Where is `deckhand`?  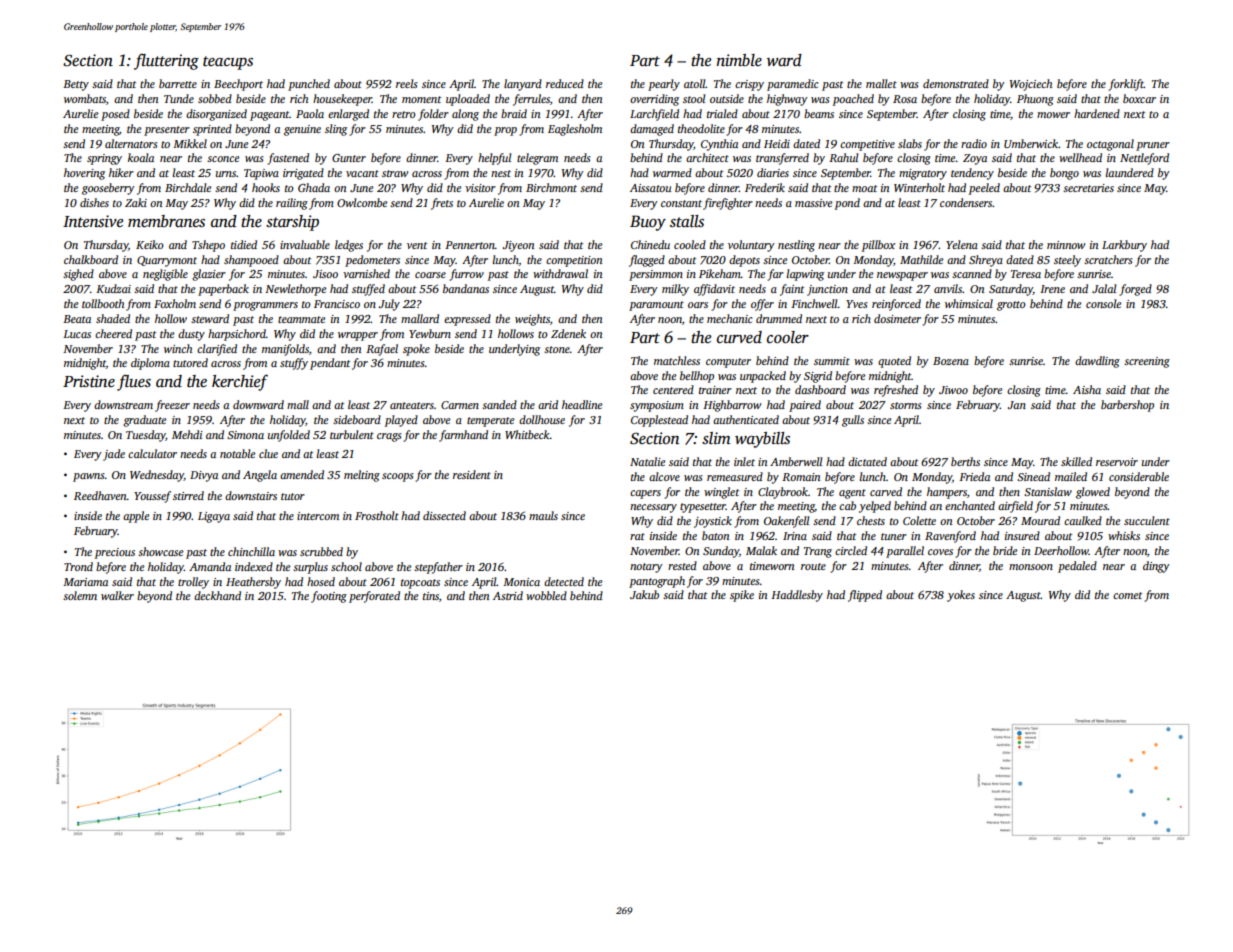 deckhand is located at coordinates (217, 595).
